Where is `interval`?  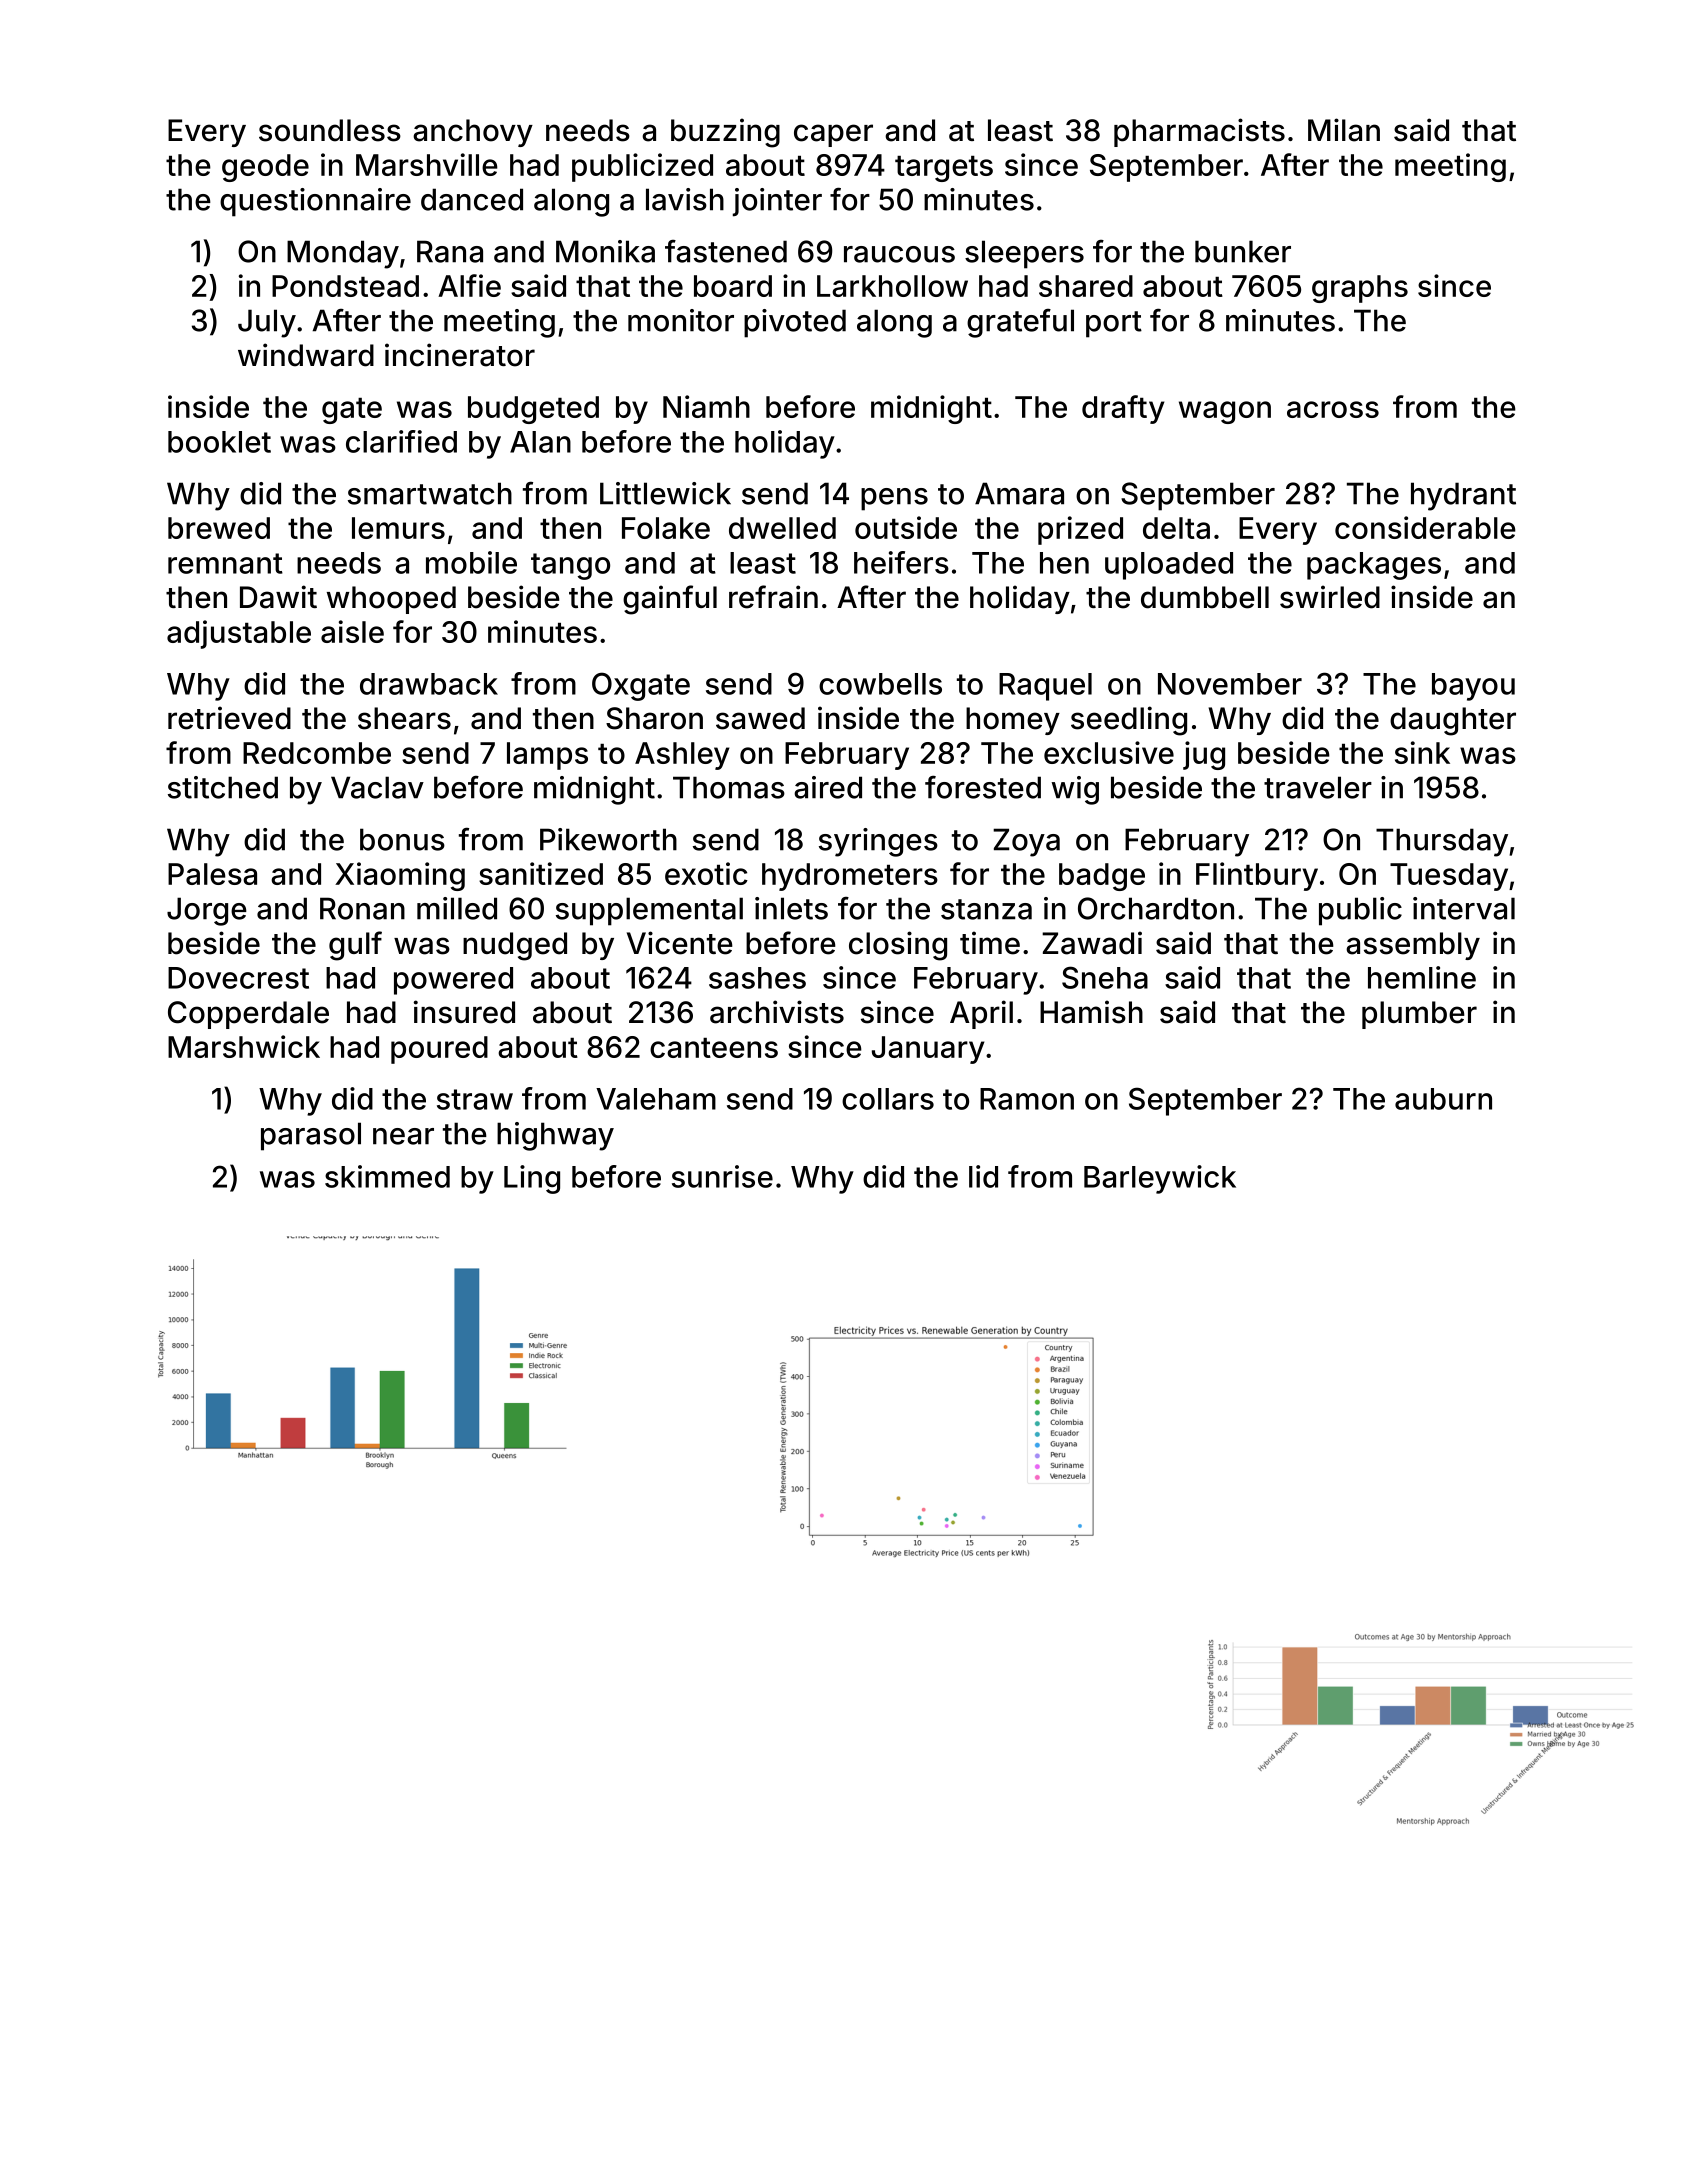 interval is located at coordinates (1464, 908).
